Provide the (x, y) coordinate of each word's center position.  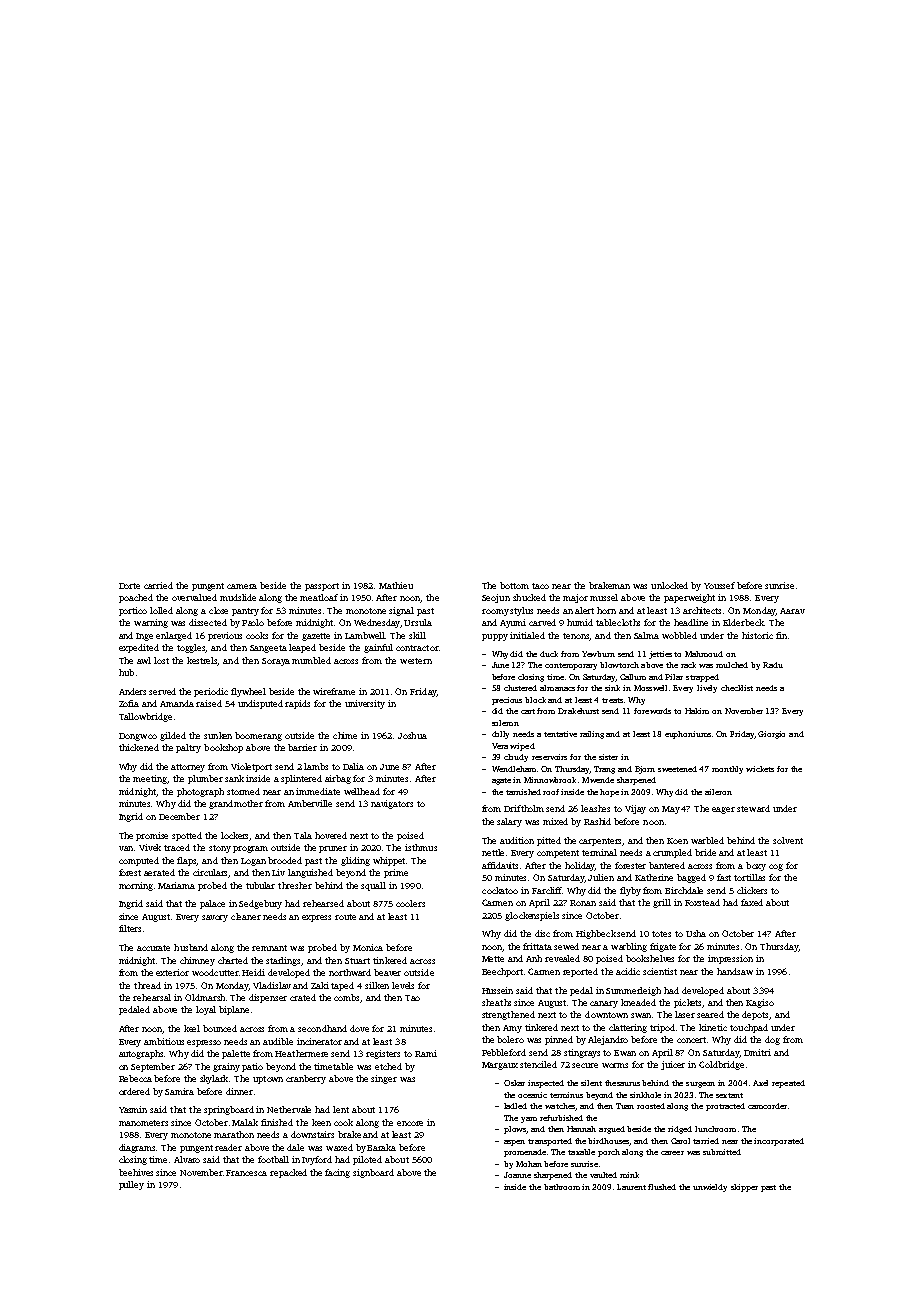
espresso (204, 1043)
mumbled (311, 660)
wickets (760, 769)
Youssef (719, 585)
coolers (410, 903)
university (365, 704)
